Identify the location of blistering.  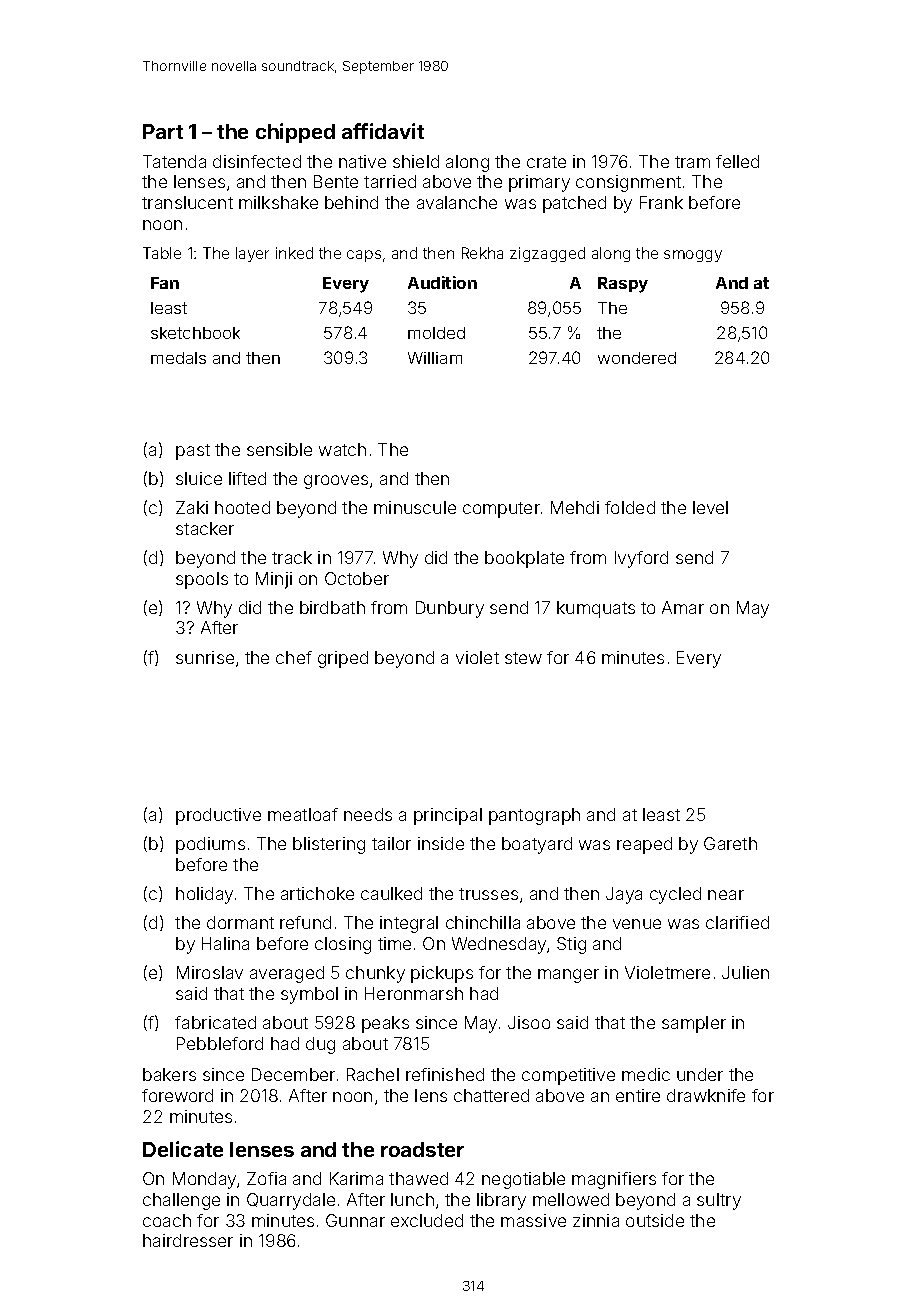
(329, 845).
